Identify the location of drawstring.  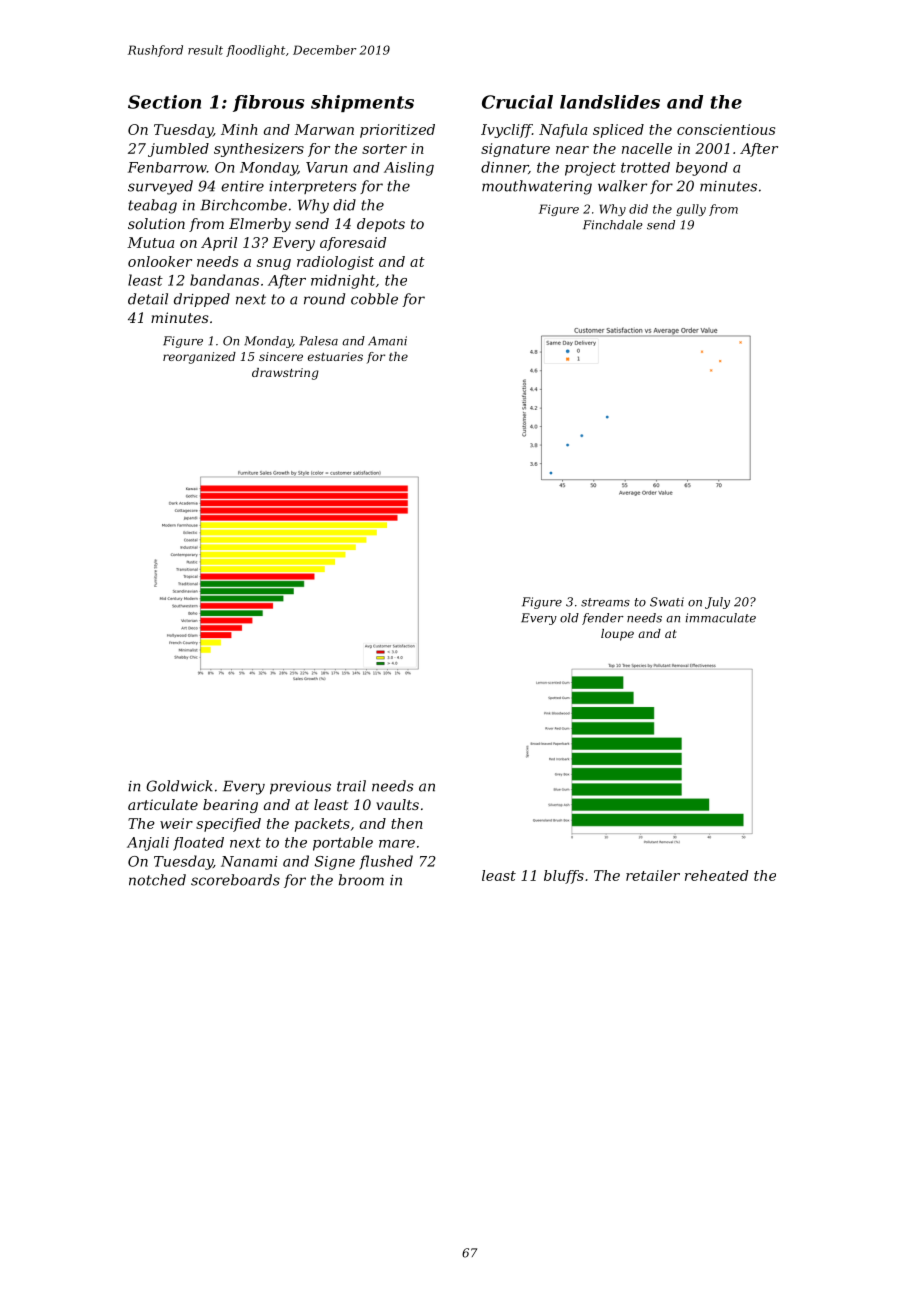
(285, 374).
